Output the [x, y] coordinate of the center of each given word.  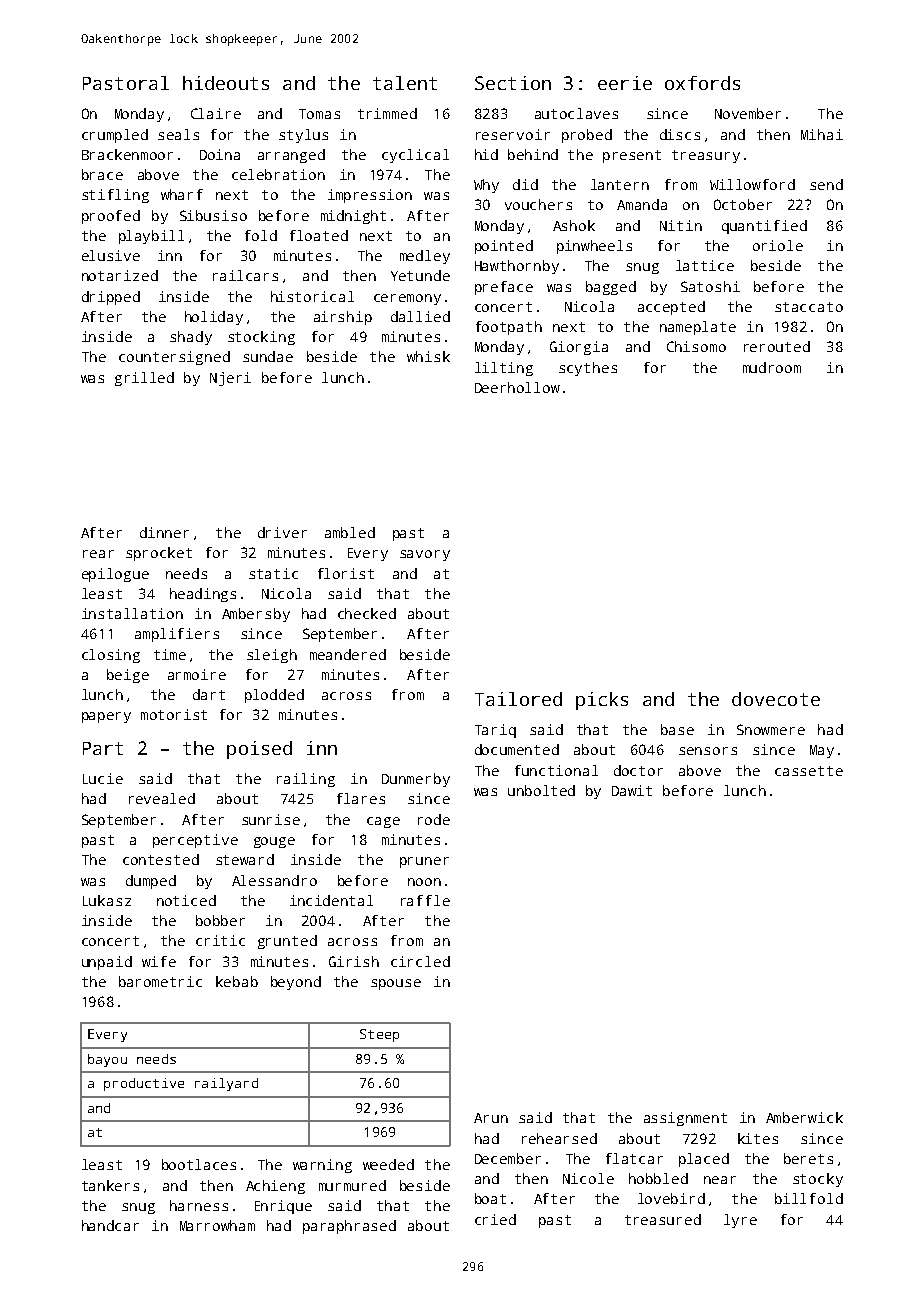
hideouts [226, 83]
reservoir [513, 134]
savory [425, 555]
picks [602, 701]
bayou [107, 1060]
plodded [274, 696]
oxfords [702, 83]
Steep [379, 1035]
